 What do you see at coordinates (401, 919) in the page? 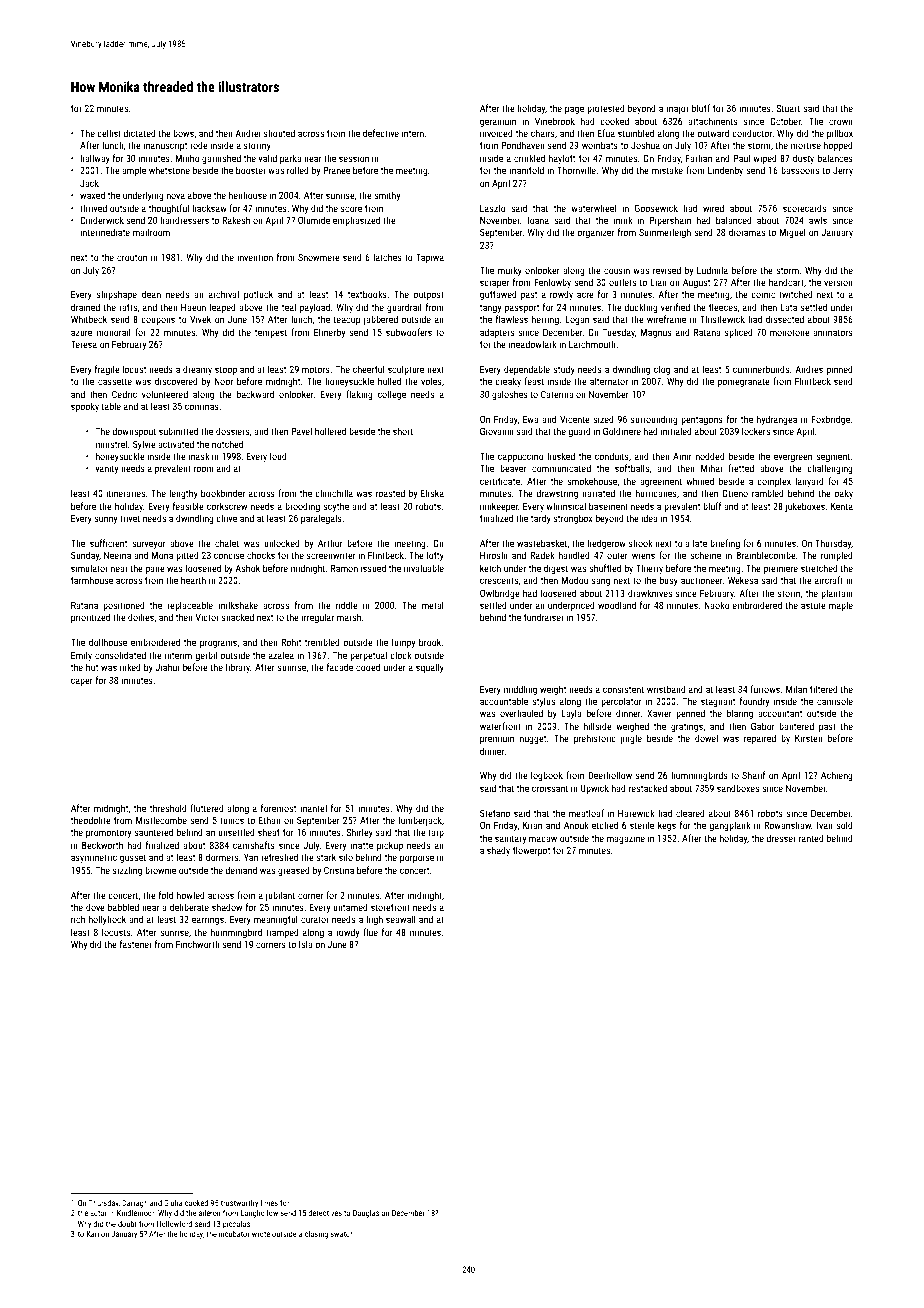
I see `seawall` at bounding box center [401, 919].
